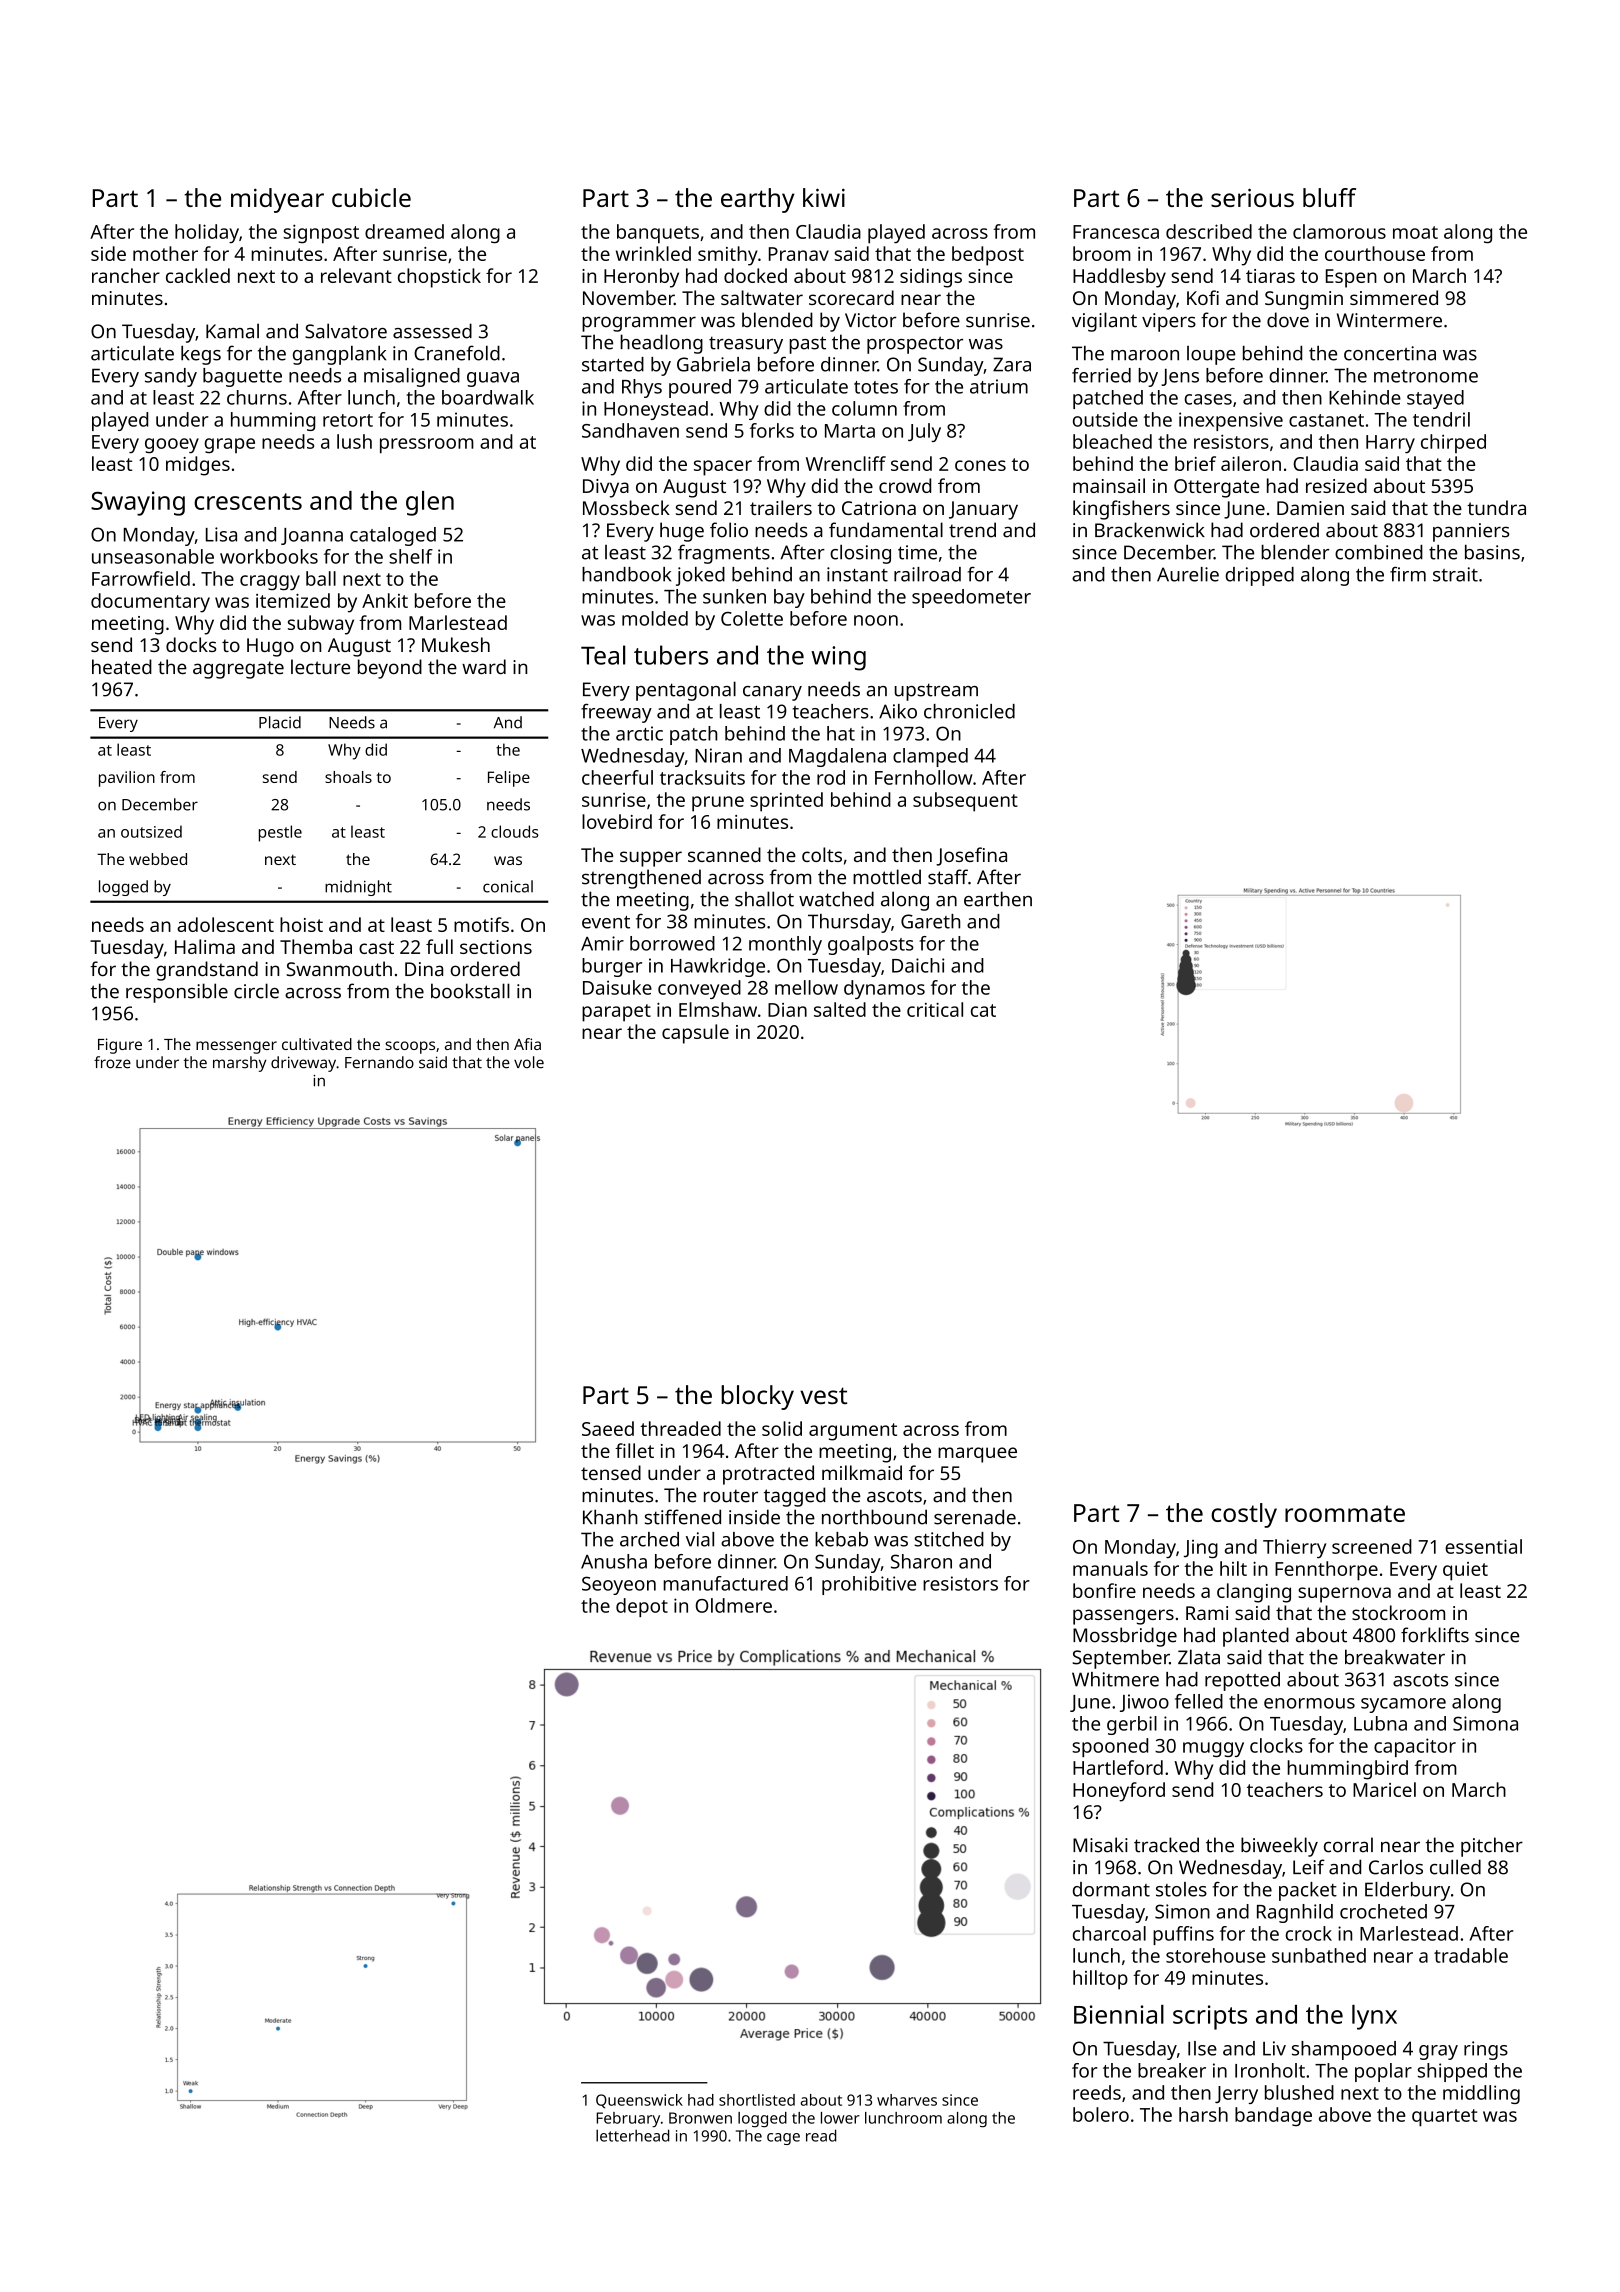 This screenshot has width=1620, height=2292. Describe the element at coordinates (611, 1472) in the screenshot. I see `tensed` at that location.
